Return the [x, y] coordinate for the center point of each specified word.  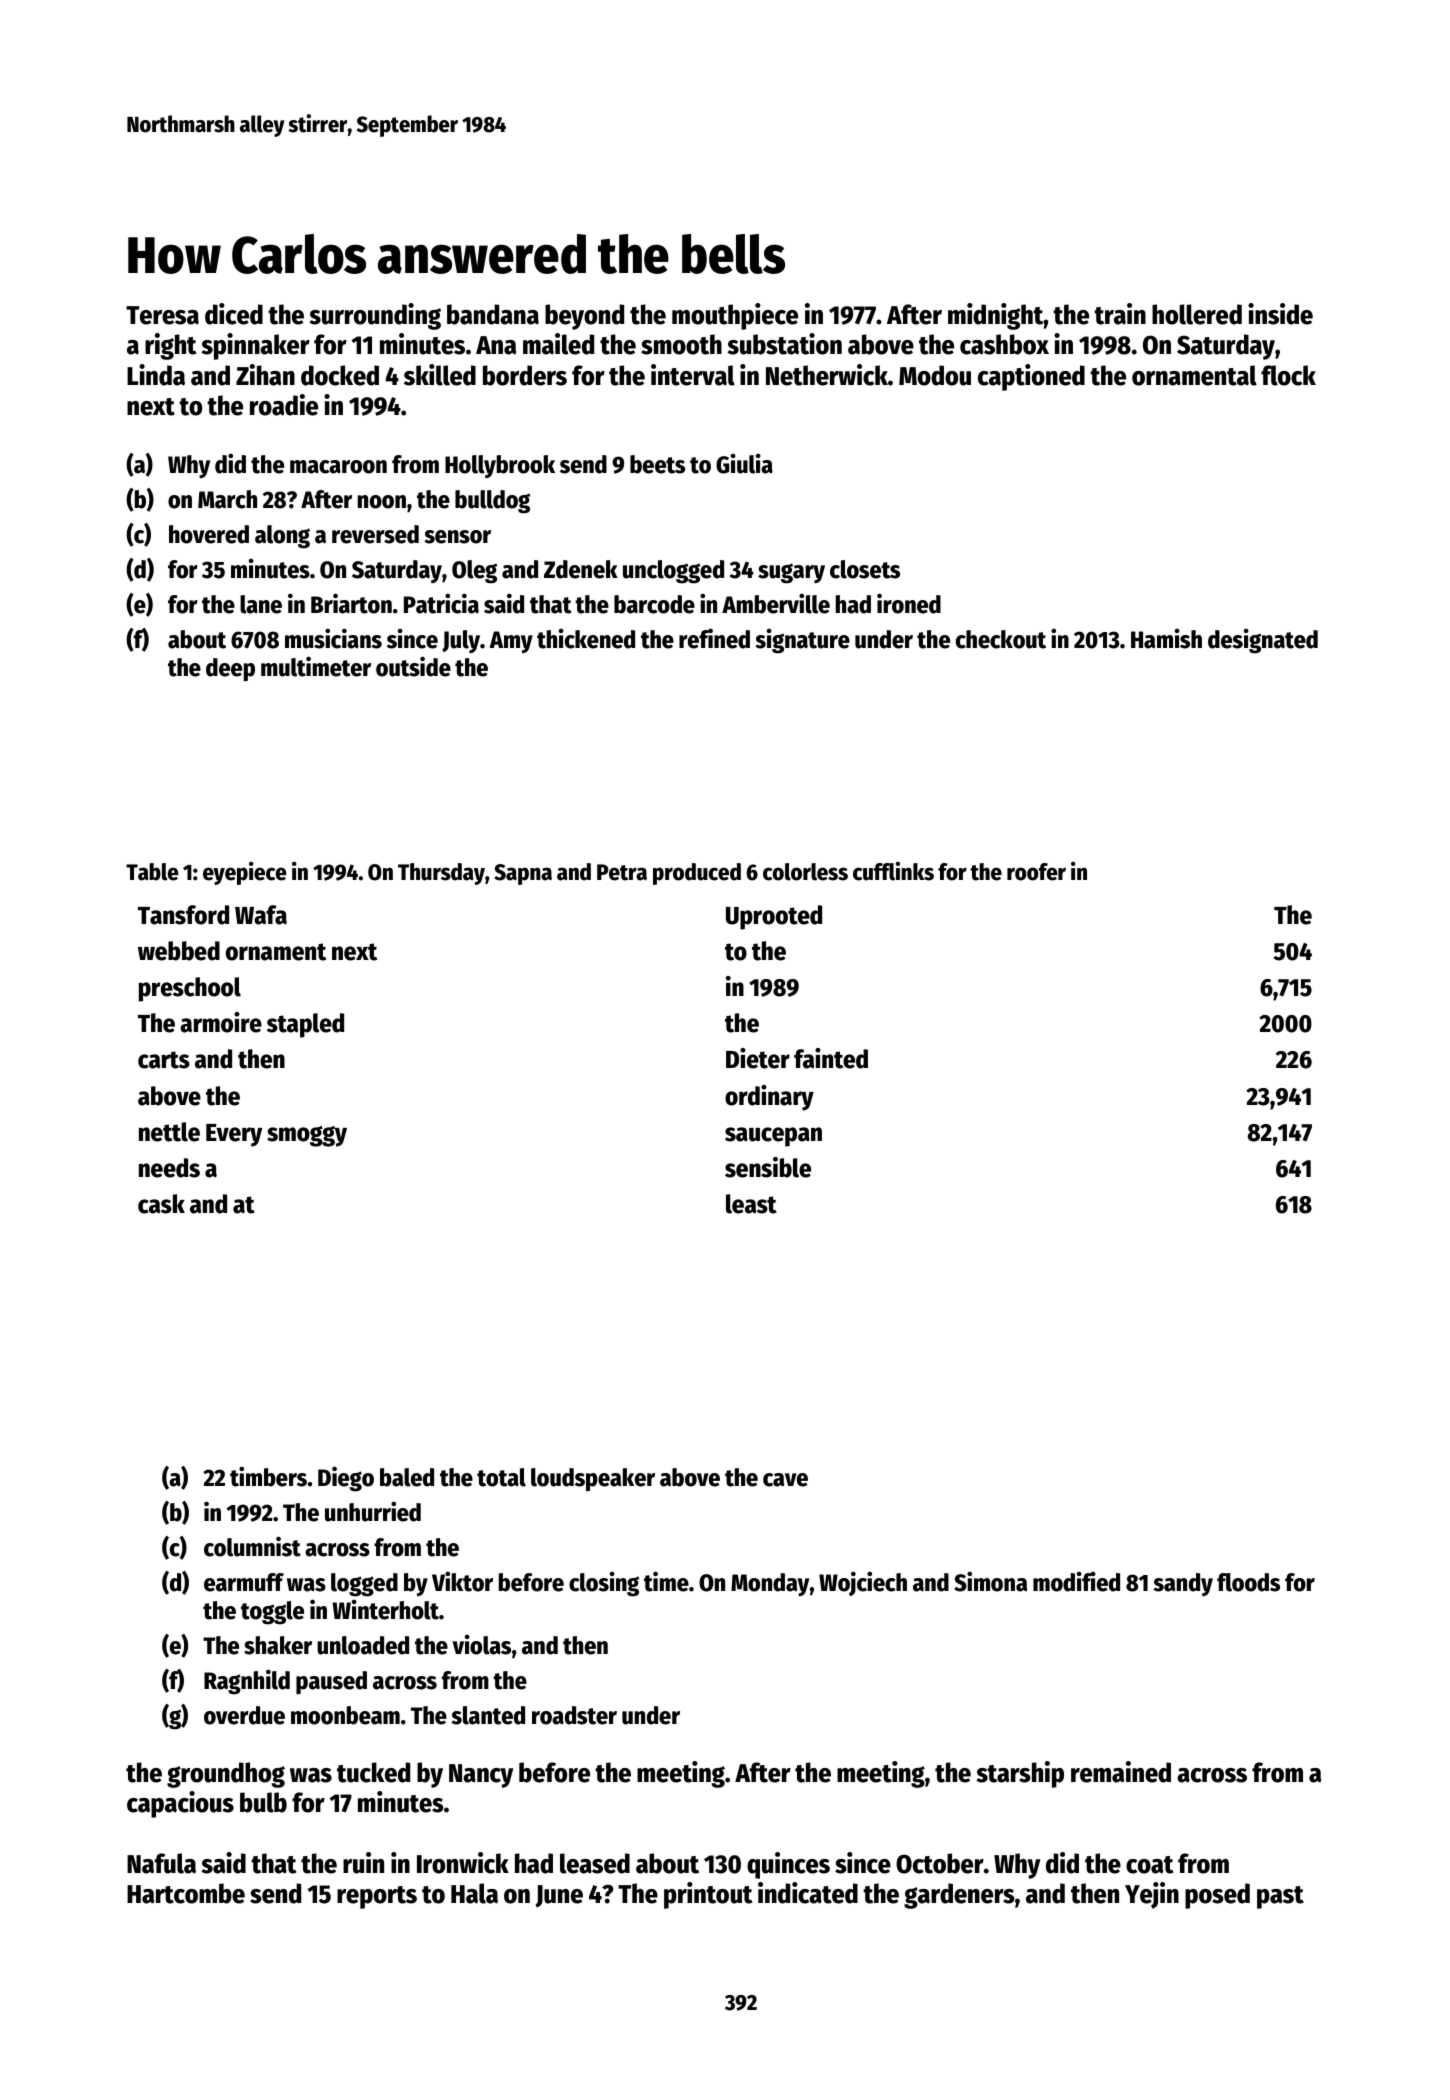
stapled [305, 1025]
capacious [180, 1804]
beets [657, 464]
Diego [346, 1479]
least [751, 1204]
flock [1288, 375]
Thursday [441, 874]
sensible [768, 1167]
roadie [284, 405]
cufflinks [893, 871]
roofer [1036, 872]
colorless [805, 872]
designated [1263, 641]
